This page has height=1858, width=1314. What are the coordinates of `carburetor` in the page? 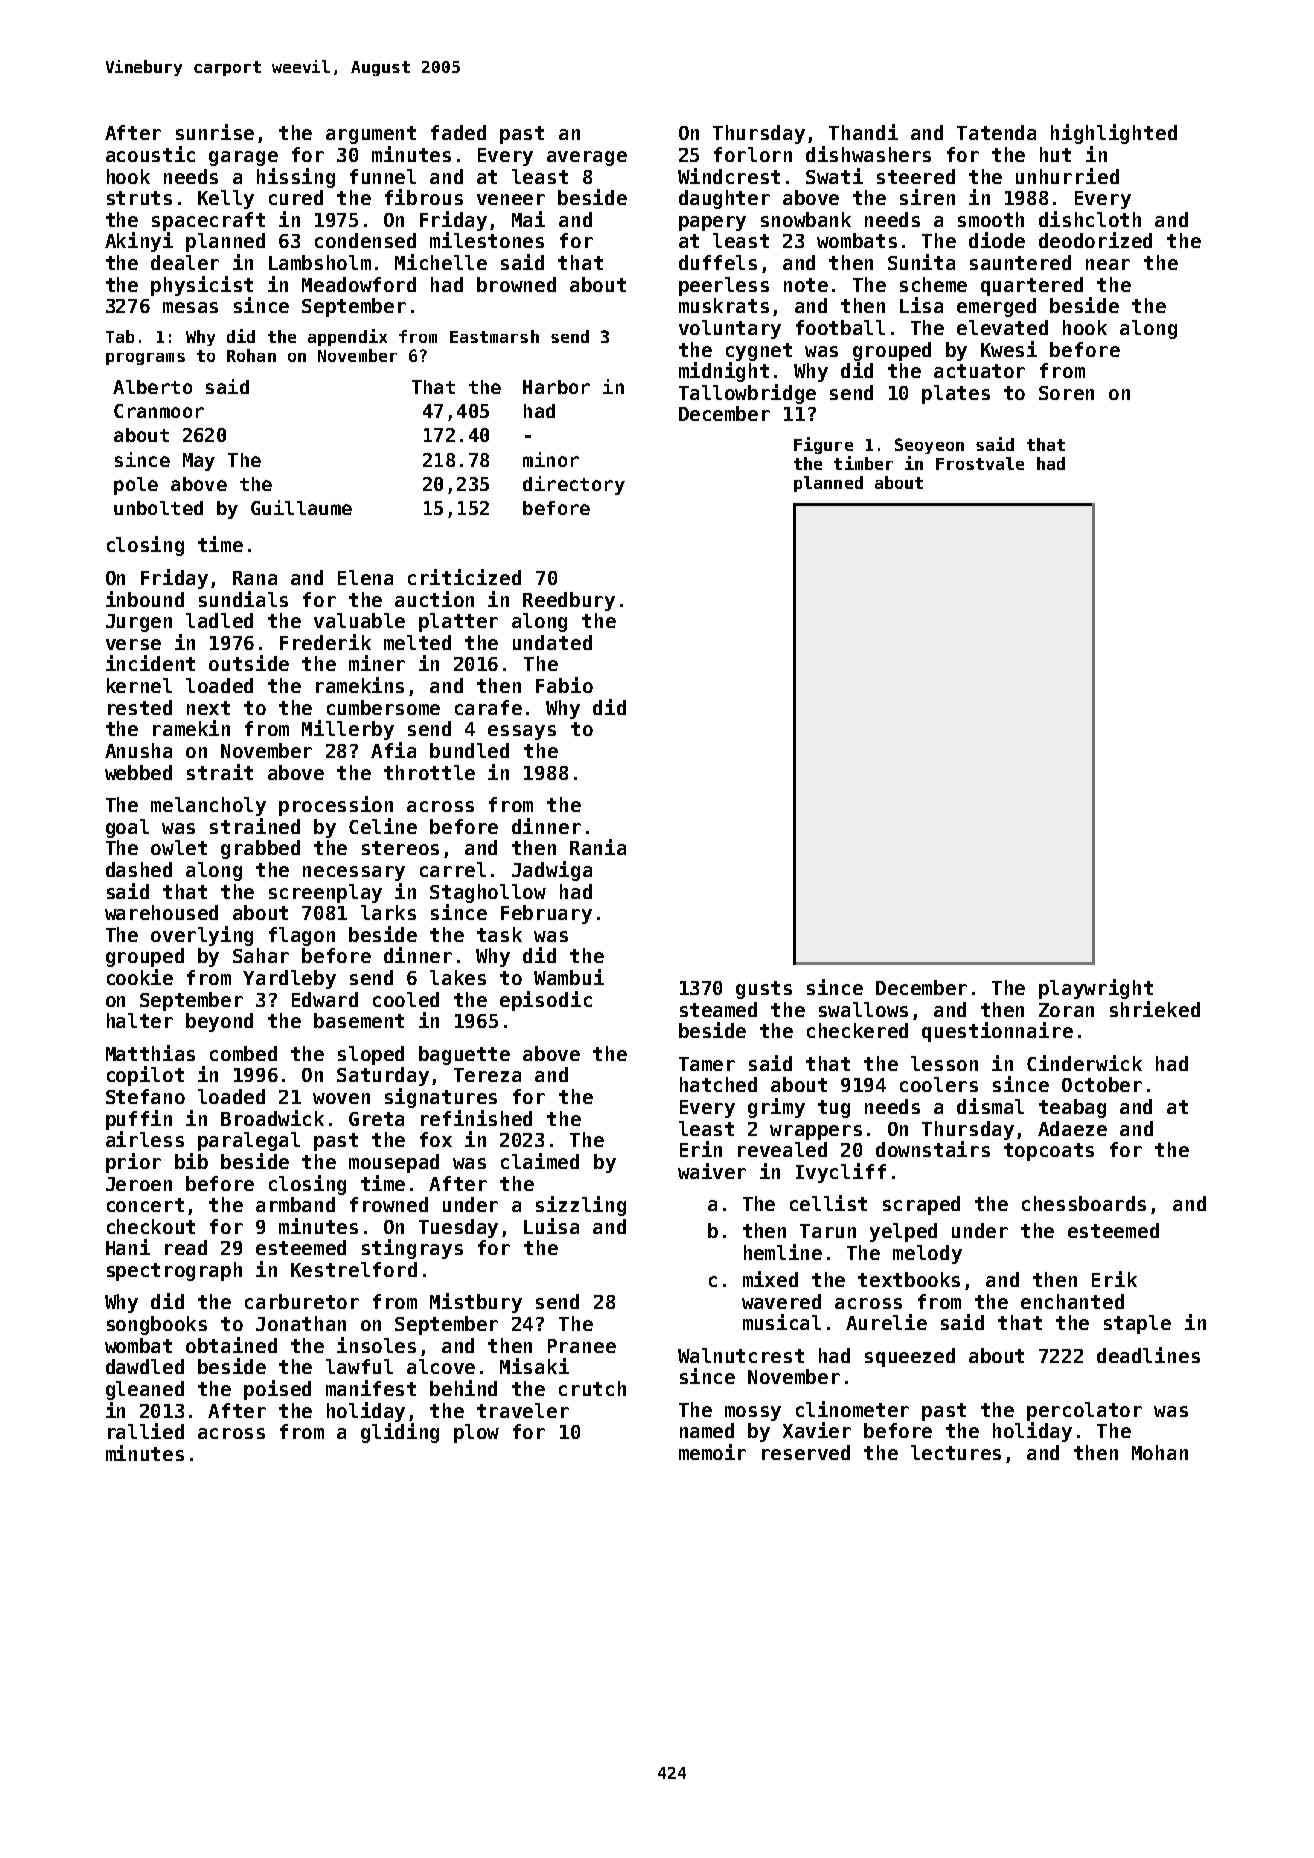 It's located at (302, 1301).
